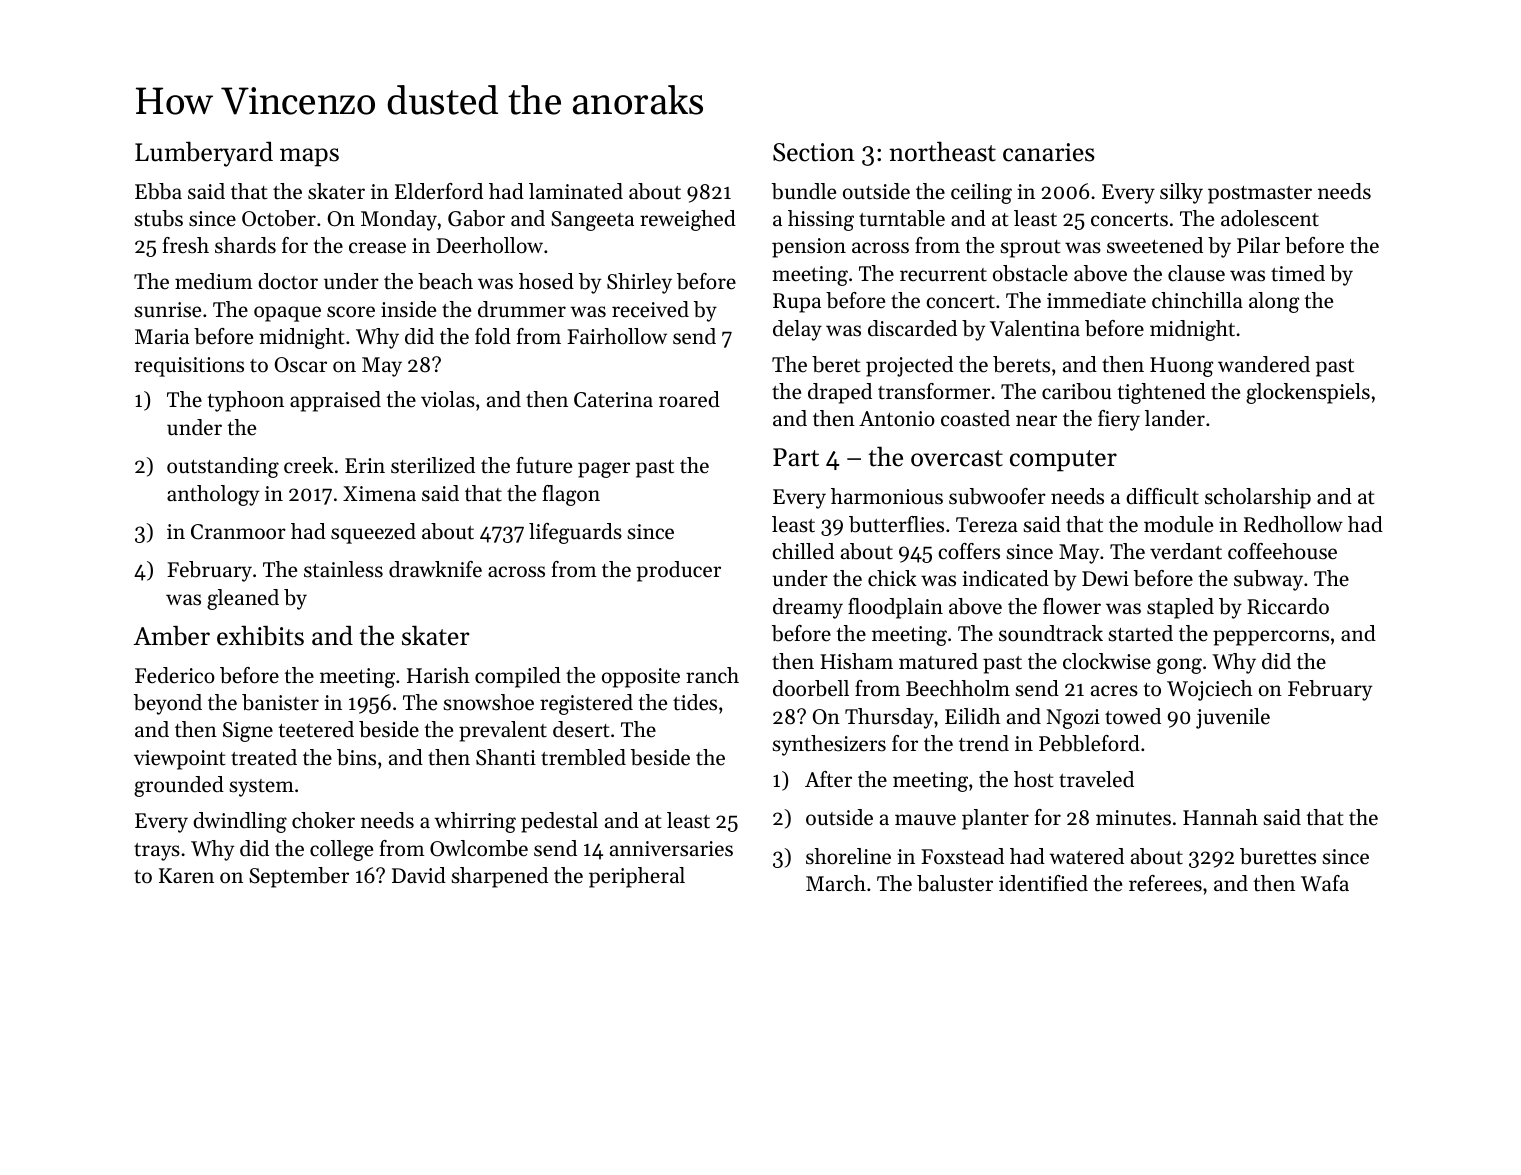 This screenshot has height=1175, width=1521. What do you see at coordinates (688, 220) in the screenshot?
I see `reweighed` at bounding box center [688, 220].
